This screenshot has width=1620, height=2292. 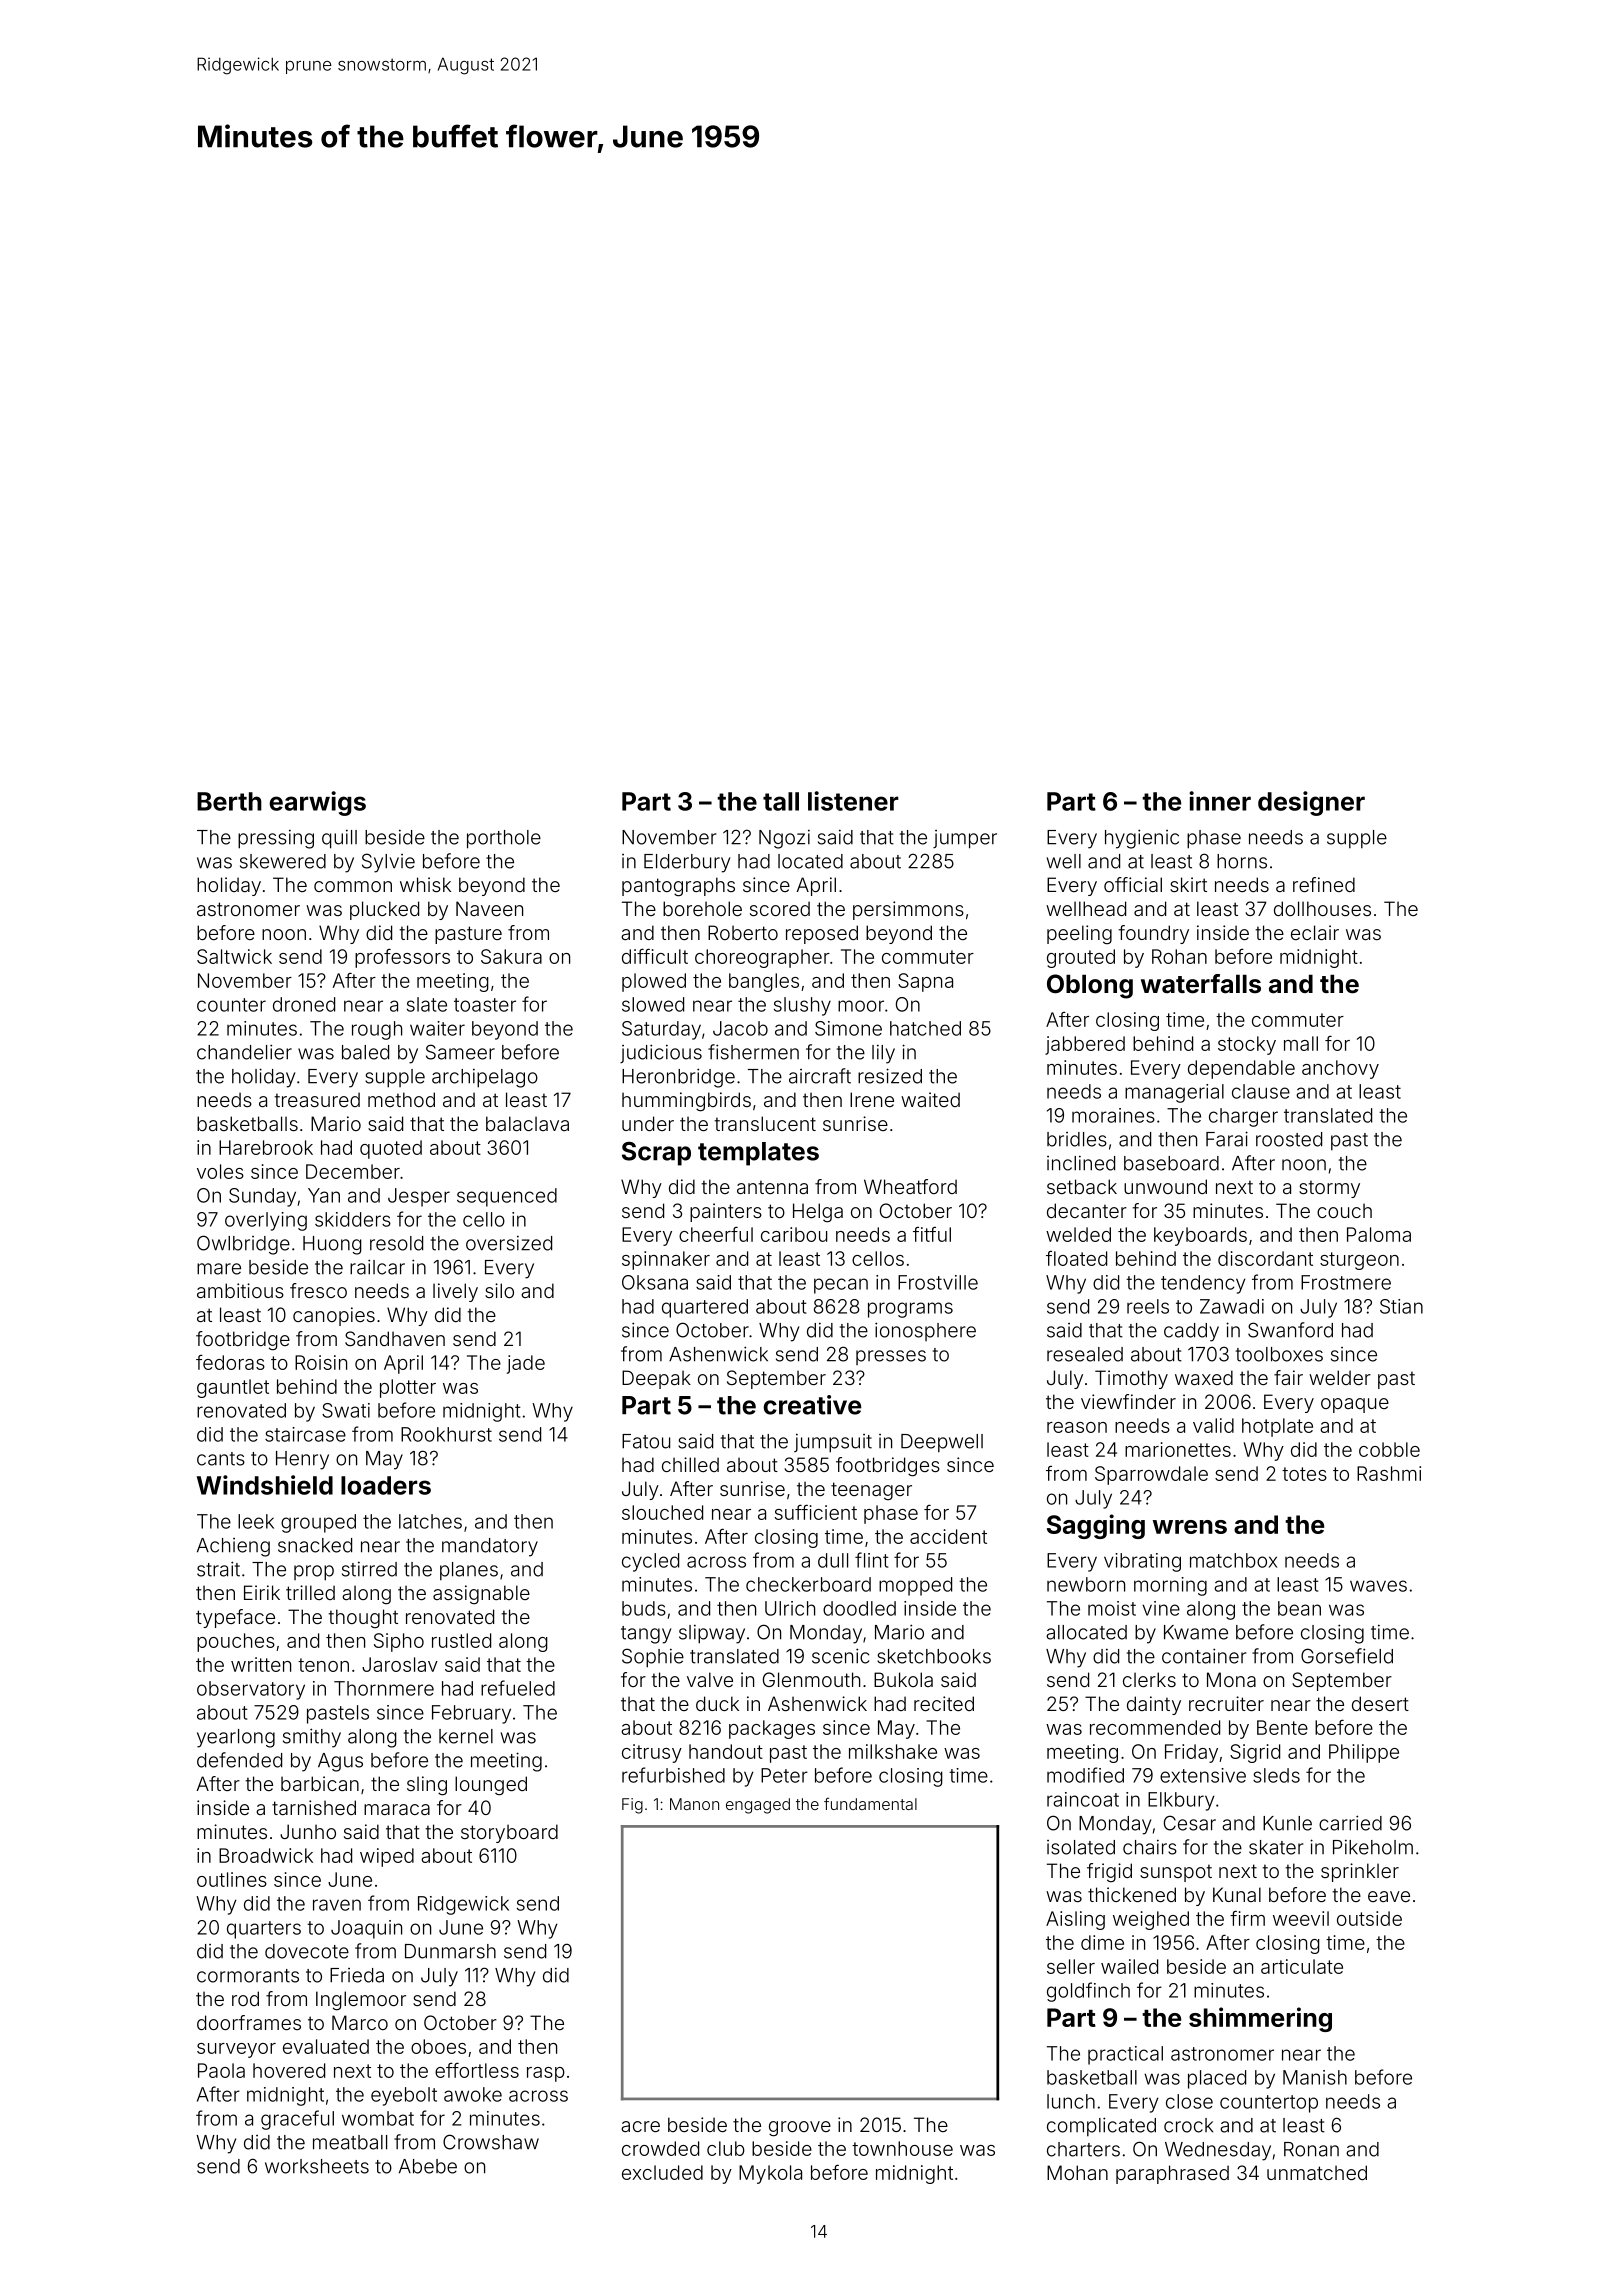 I want to click on surveyor, so click(x=236, y=2050).
